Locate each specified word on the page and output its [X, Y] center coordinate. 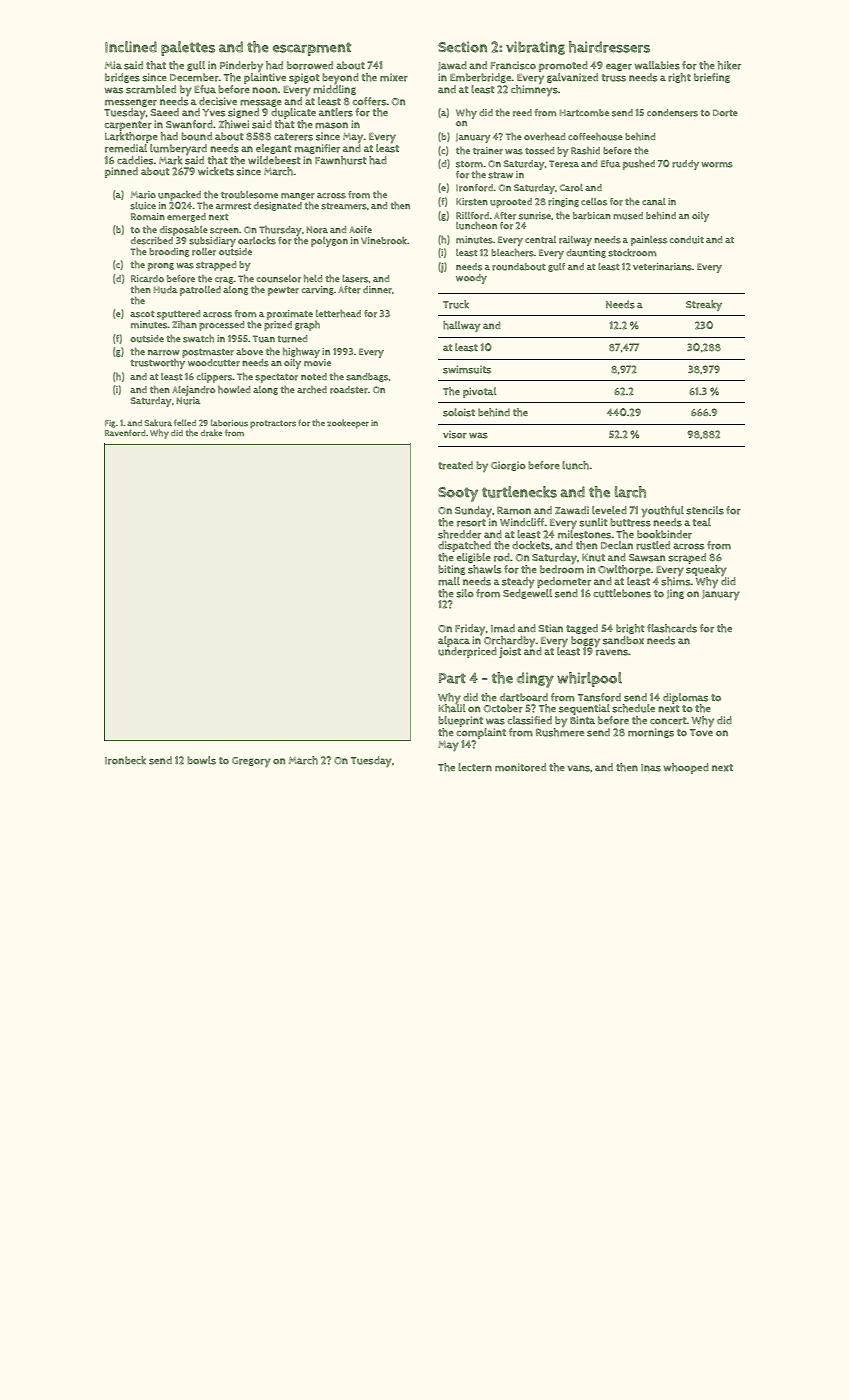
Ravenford [125, 433]
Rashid [585, 150]
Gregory [251, 762]
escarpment [312, 49]
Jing [675, 594]
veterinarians [662, 267]
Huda [165, 290]
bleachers [512, 252]
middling [334, 90]
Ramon [514, 510]
